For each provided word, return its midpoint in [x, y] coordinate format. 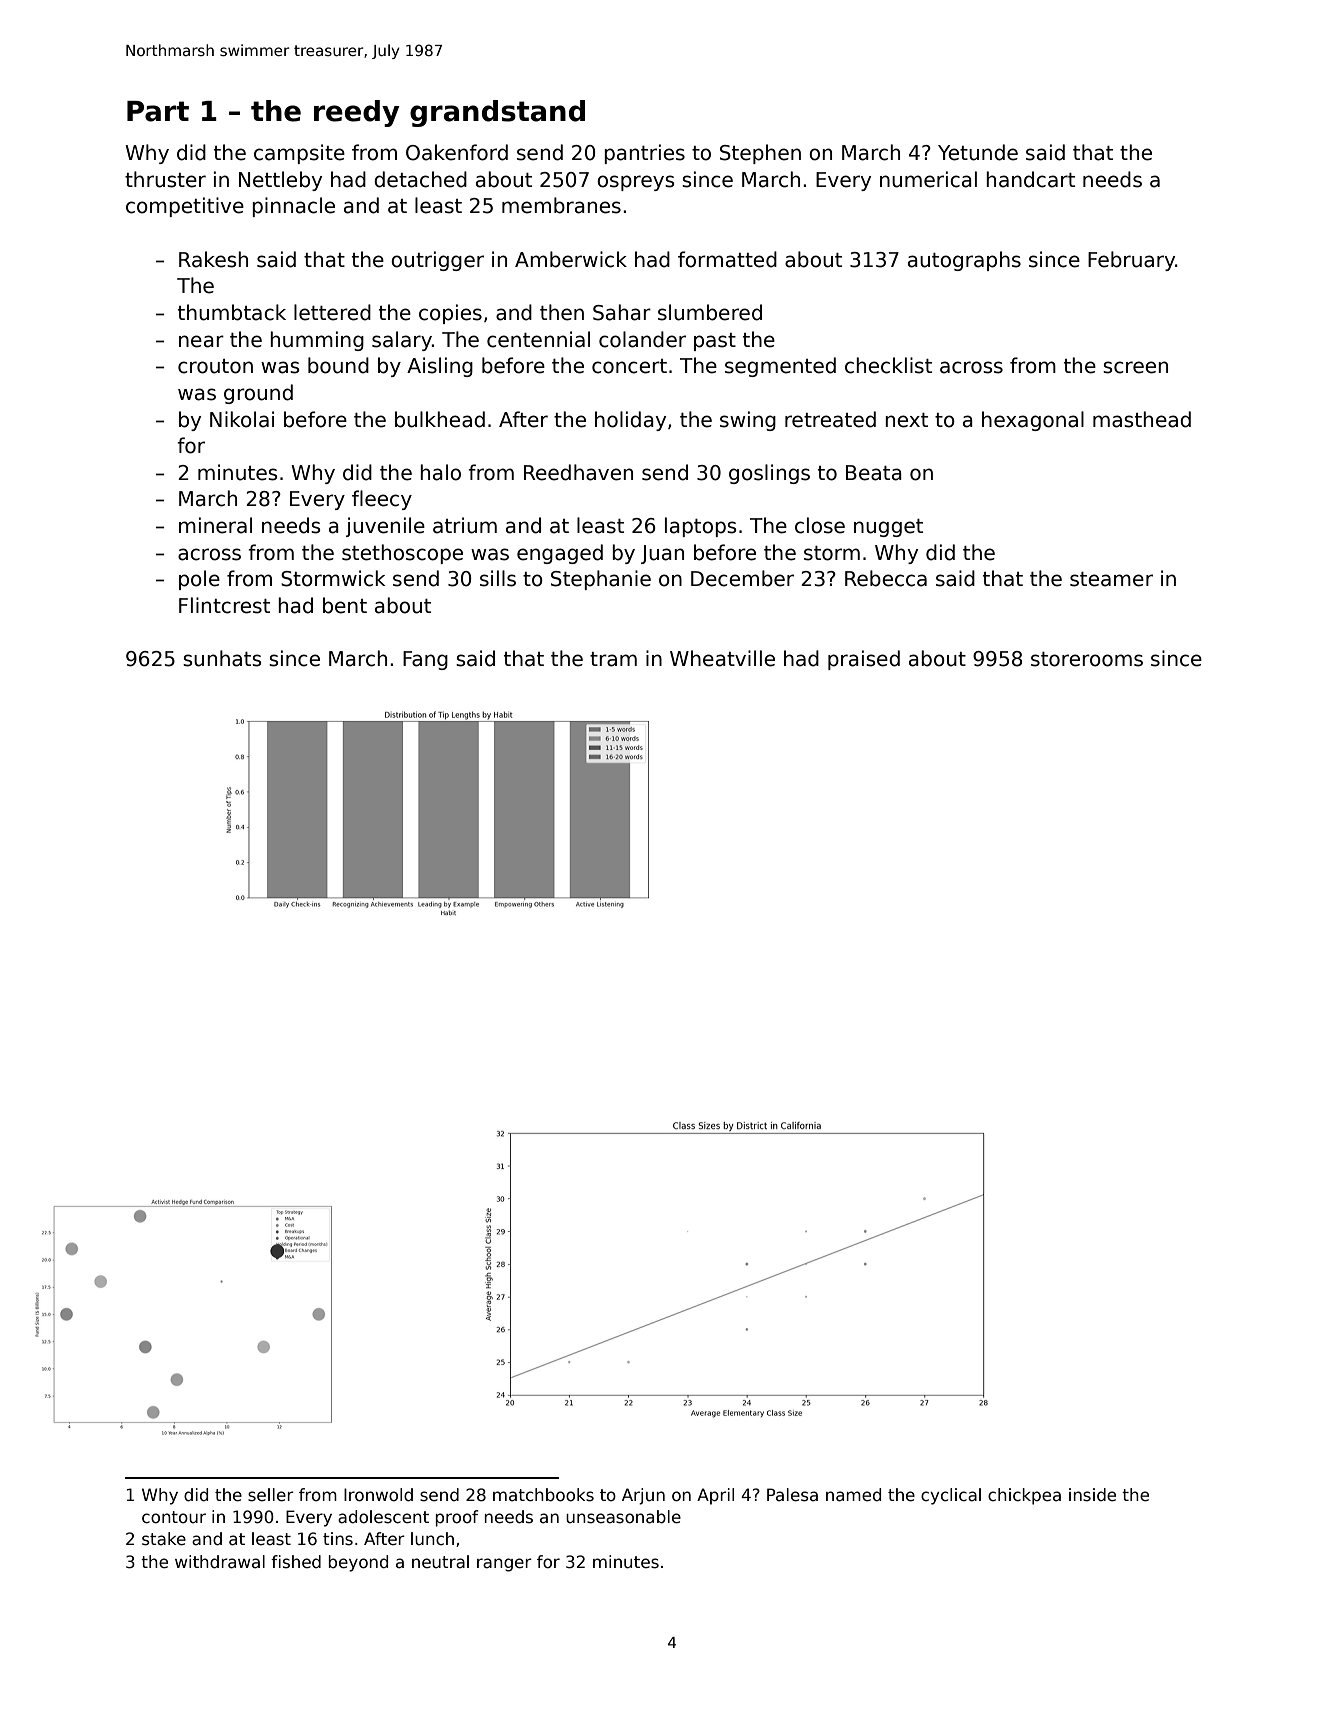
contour [174, 1517]
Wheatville [722, 658]
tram [613, 659]
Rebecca [886, 578]
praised [864, 660]
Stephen [760, 154]
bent [345, 605]
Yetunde [978, 152]
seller [271, 1495]
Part [158, 111]
